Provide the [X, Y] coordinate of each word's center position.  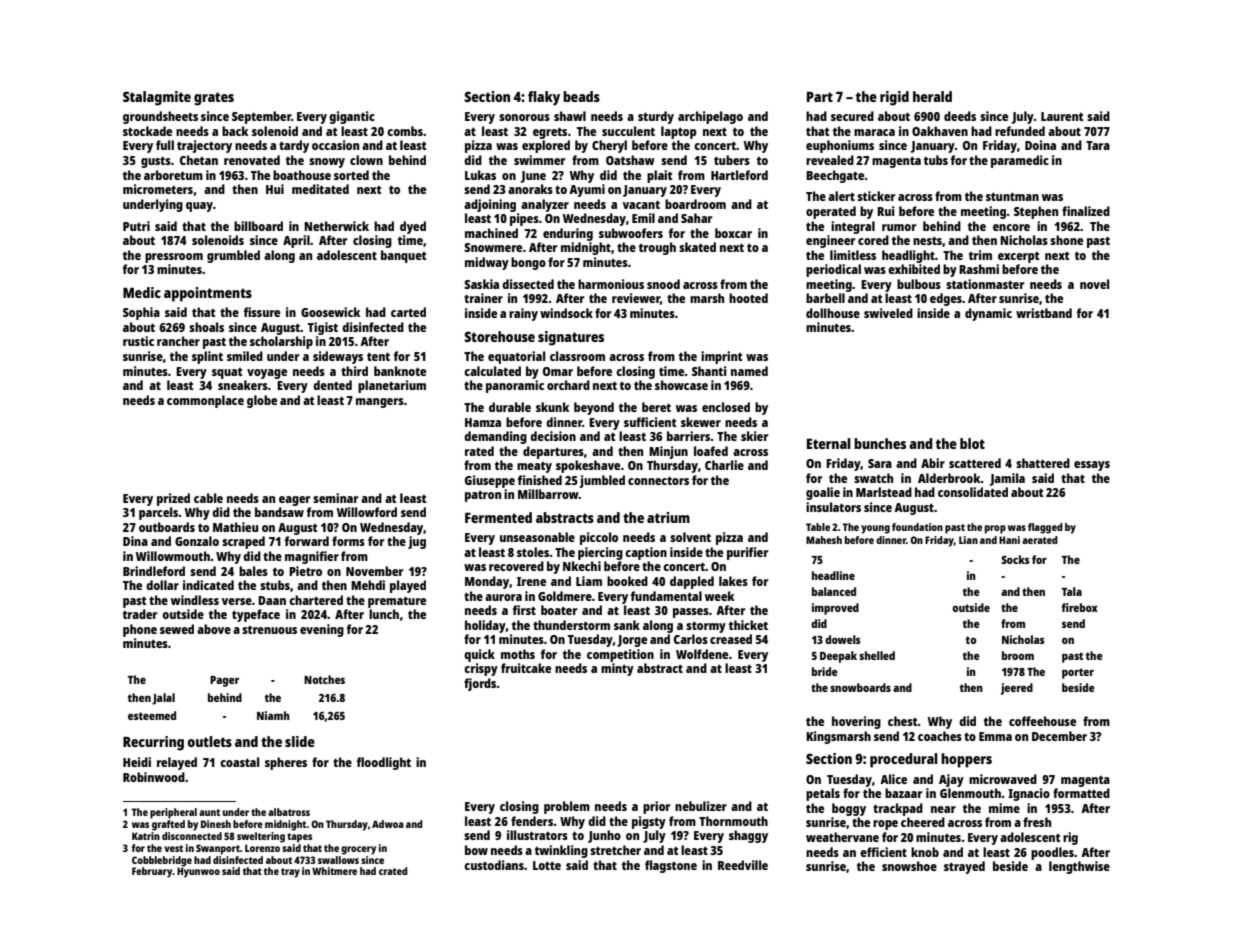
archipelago [710, 117]
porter [1078, 673]
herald [932, 96]
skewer [701, 422]
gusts [156, 162]
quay [199, 207]
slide [300, 741]
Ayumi [587, 190]
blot [972, 443]
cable [208, 498]
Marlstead [884, 492]
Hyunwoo [198, 872]
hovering [856, 722]
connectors [658, 480]
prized [173, 499]
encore [1011, 227]
